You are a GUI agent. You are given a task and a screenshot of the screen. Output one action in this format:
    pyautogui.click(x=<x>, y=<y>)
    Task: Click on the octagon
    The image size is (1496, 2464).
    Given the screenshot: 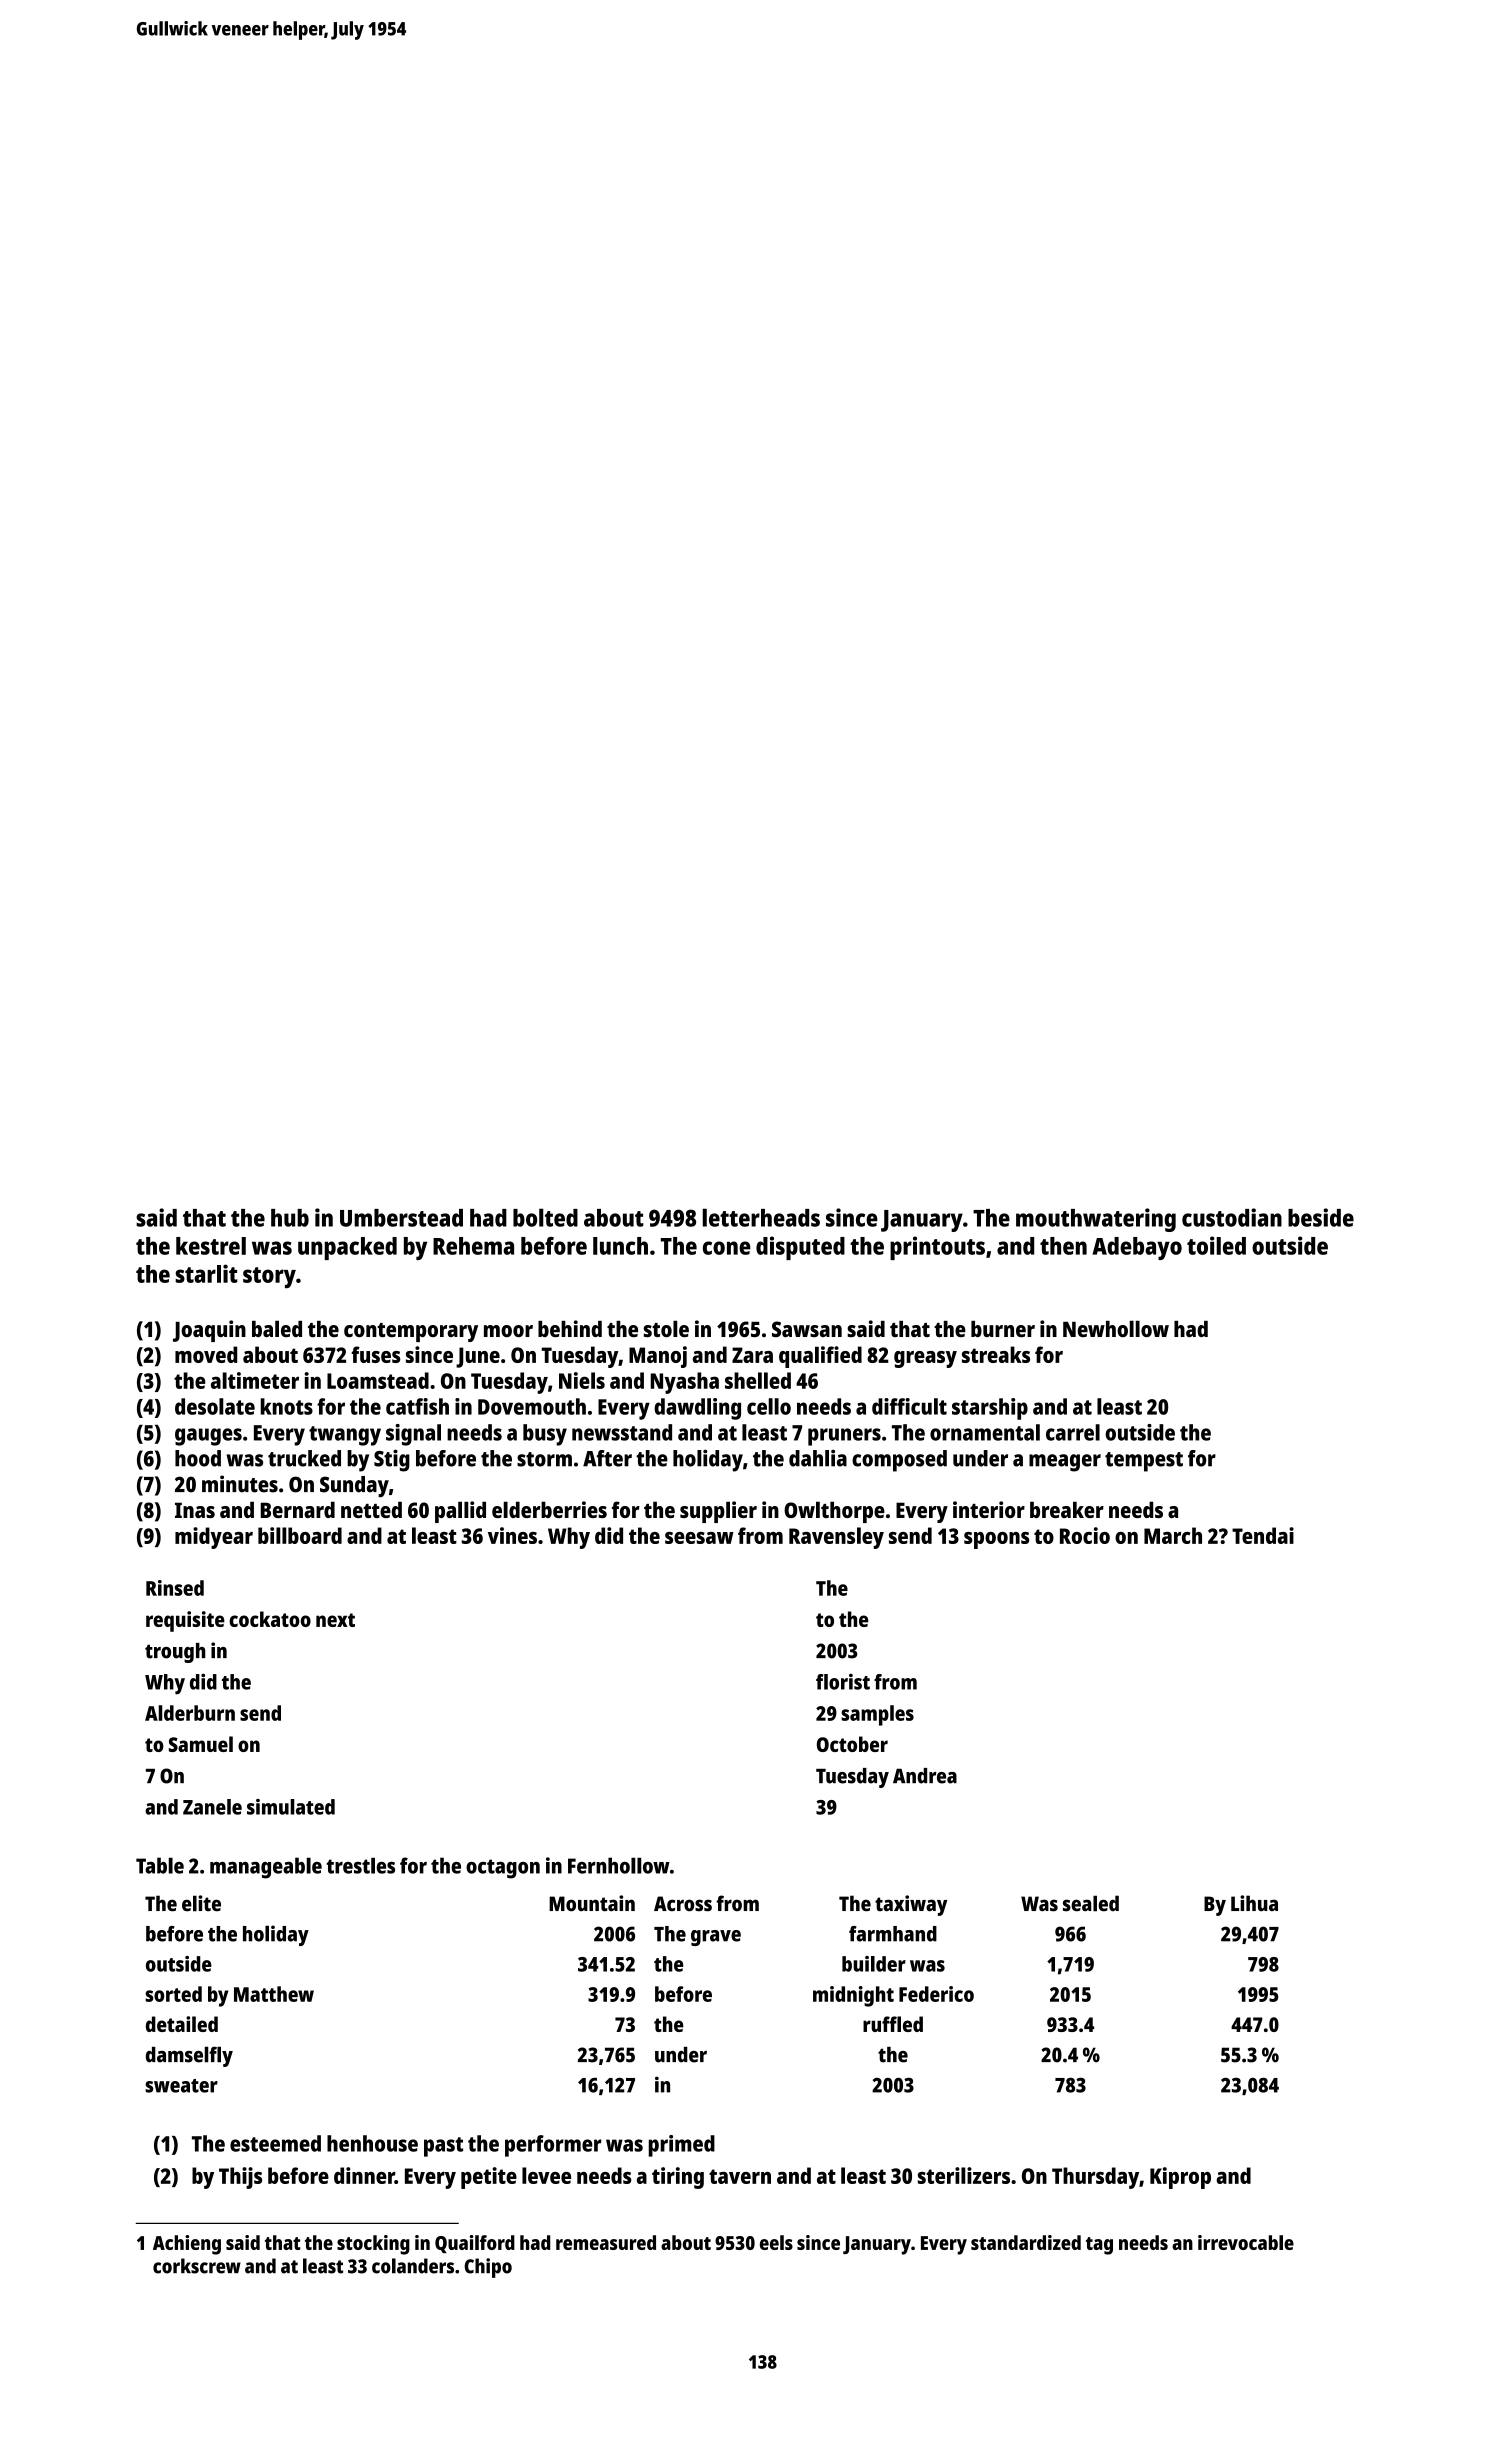 What is the action you would take?
    pyautogui.click(x=503, y=1869)
